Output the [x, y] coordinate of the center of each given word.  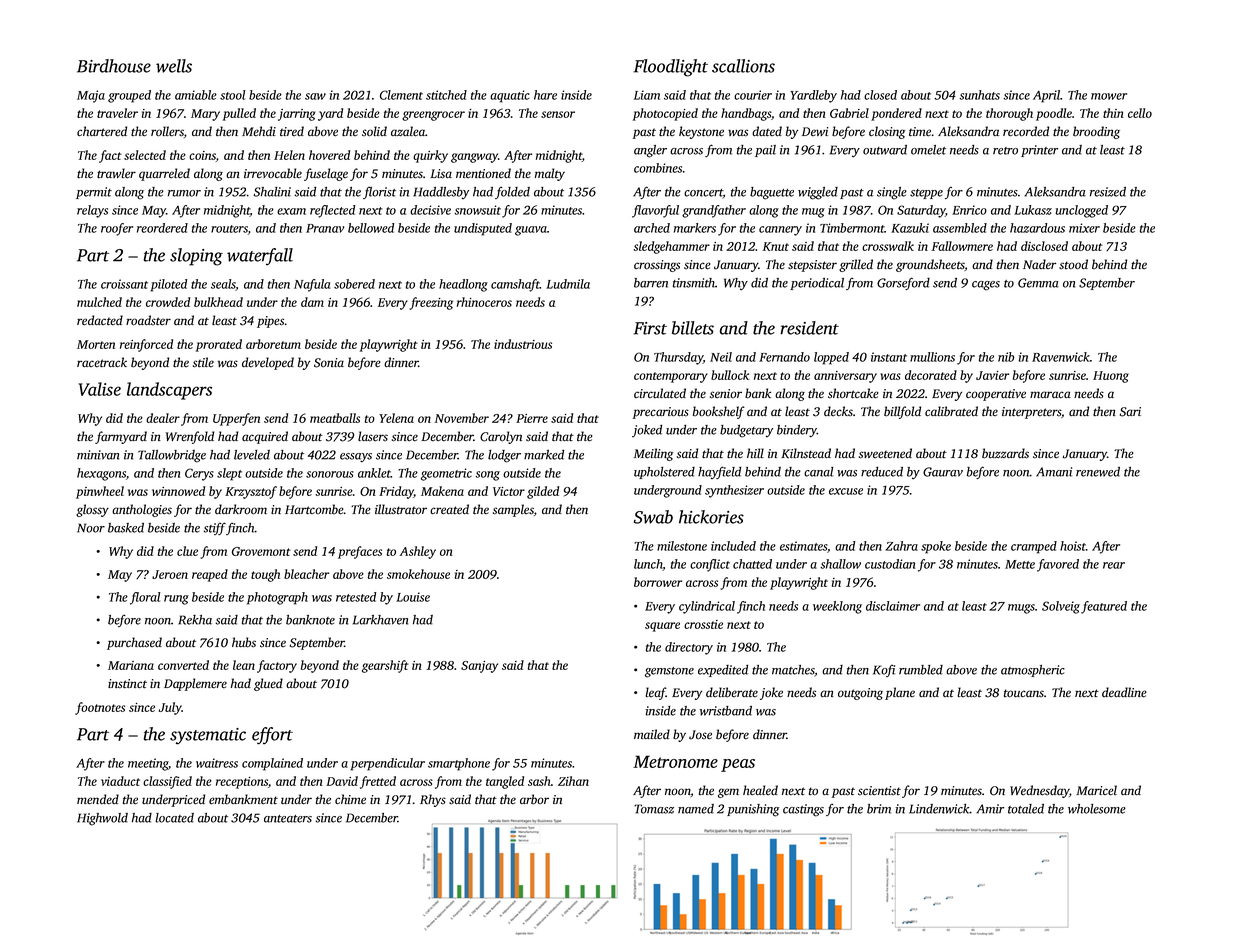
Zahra [901, 546]
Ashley [418, 552]
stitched [446, 95]
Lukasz [1033, 210]
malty [550, 174]
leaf [656, 693]
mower [1109, 96]
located [174, 818]
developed [268, 363]
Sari [1130, 412]
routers [229, 230]
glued [268, 684]
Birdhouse [114, 66]
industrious [523, 344]
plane [900, 693]
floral [145, 598]
